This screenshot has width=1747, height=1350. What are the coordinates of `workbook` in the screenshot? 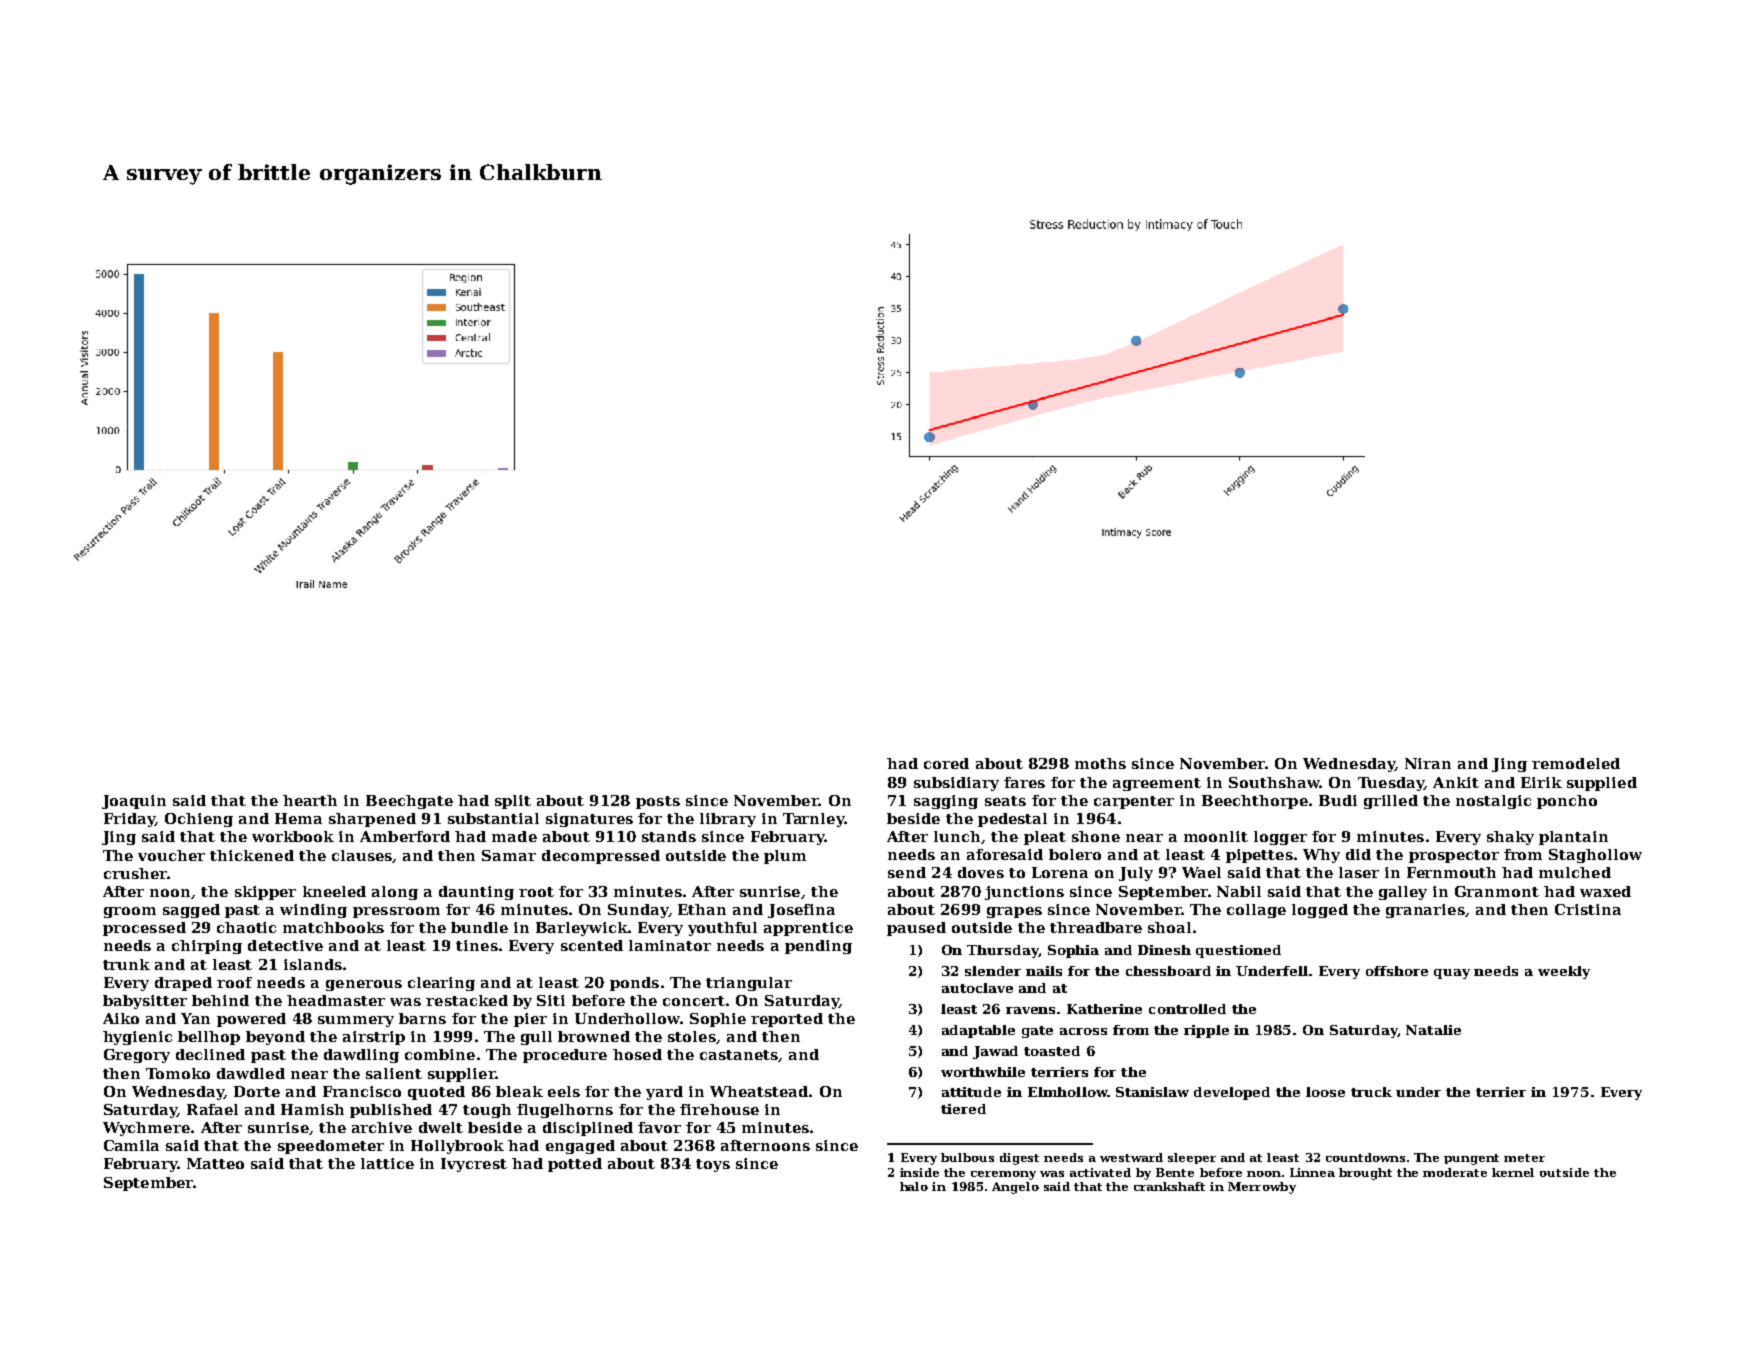 It's located at (293, 836).
